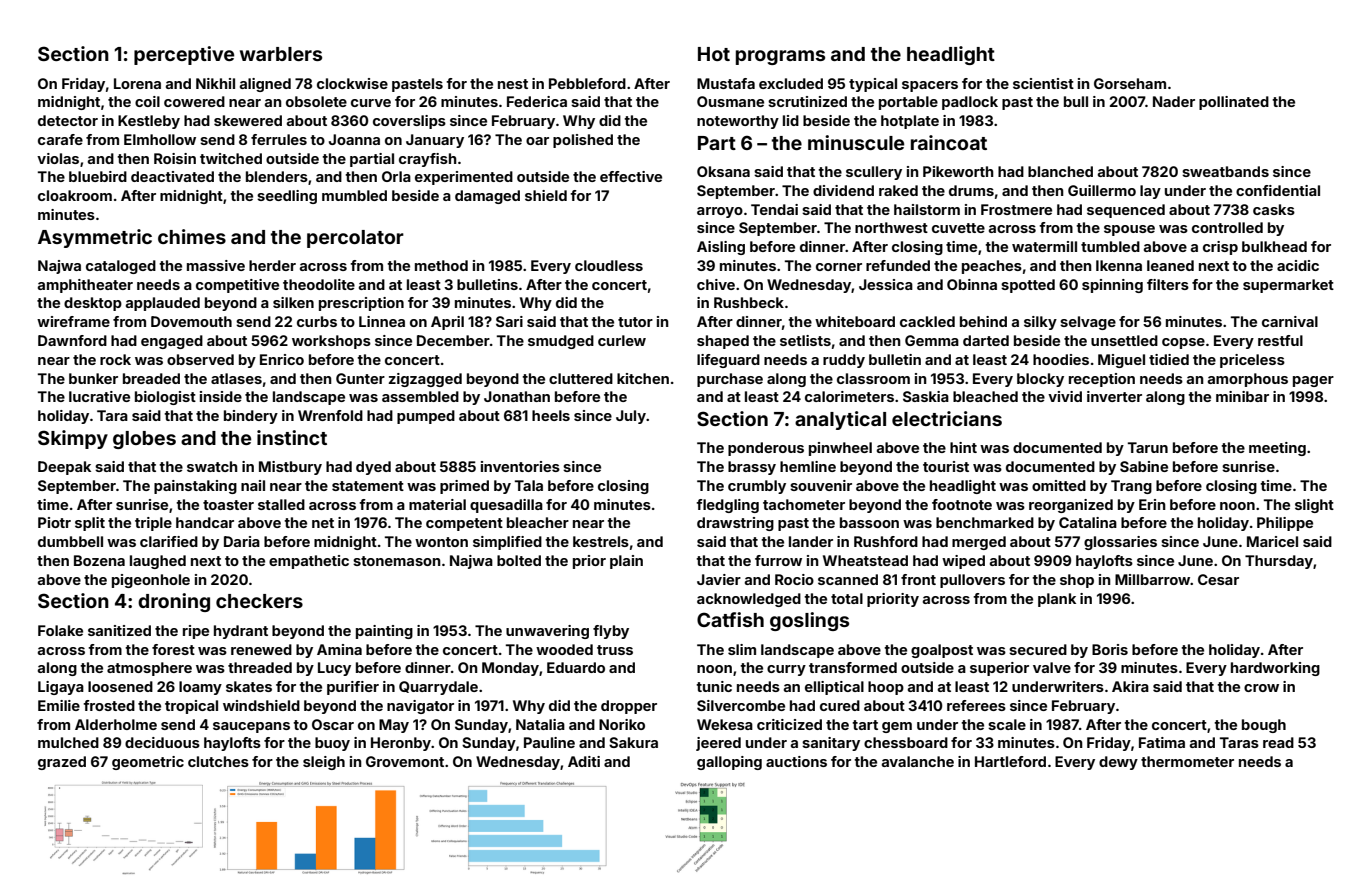 The width and height of the screenshot is (1372, 887). I want to click on Joanna, so click(354, 139).
